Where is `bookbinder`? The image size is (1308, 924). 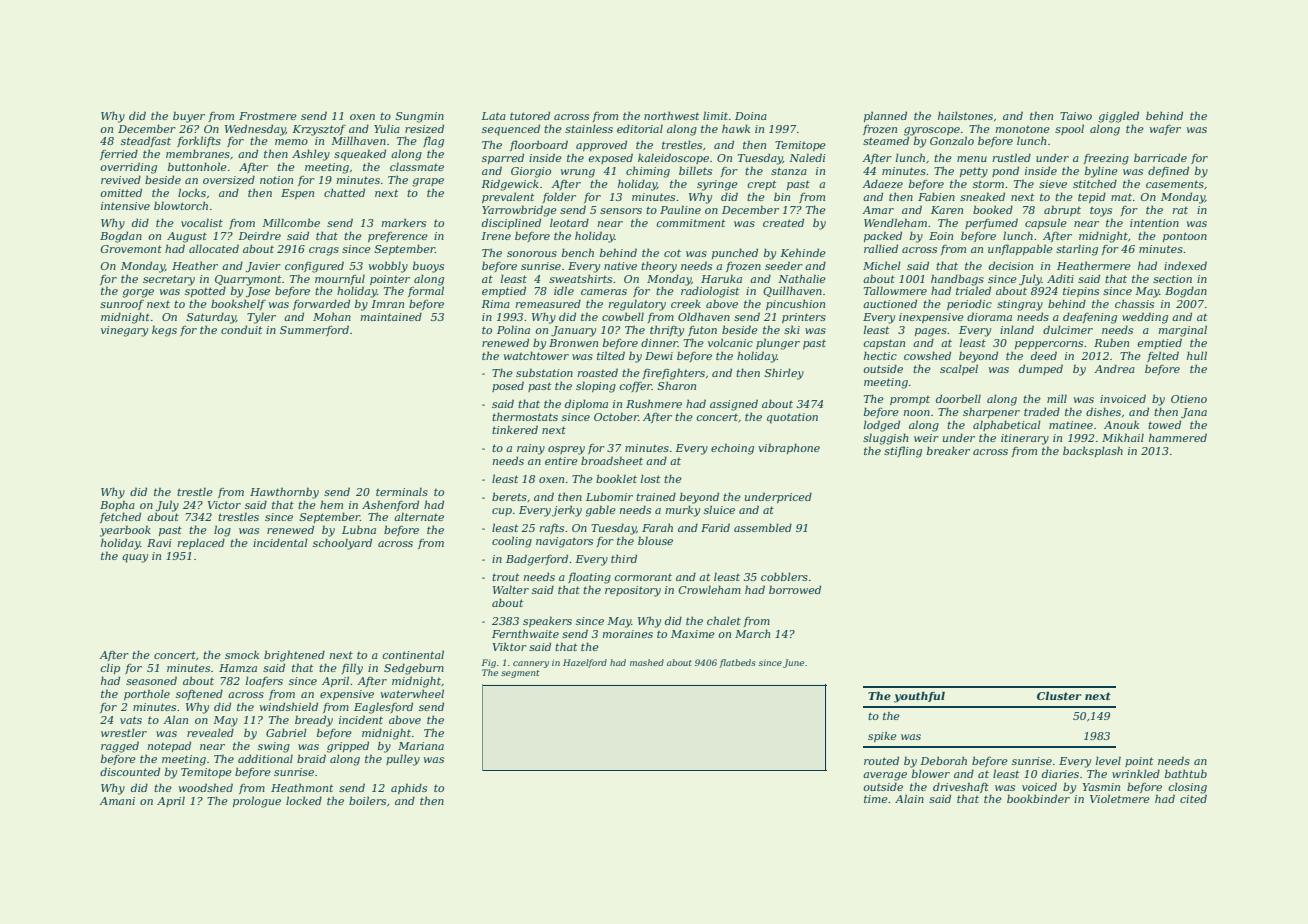
bookbinder is located at coordinates (1038, 798).
